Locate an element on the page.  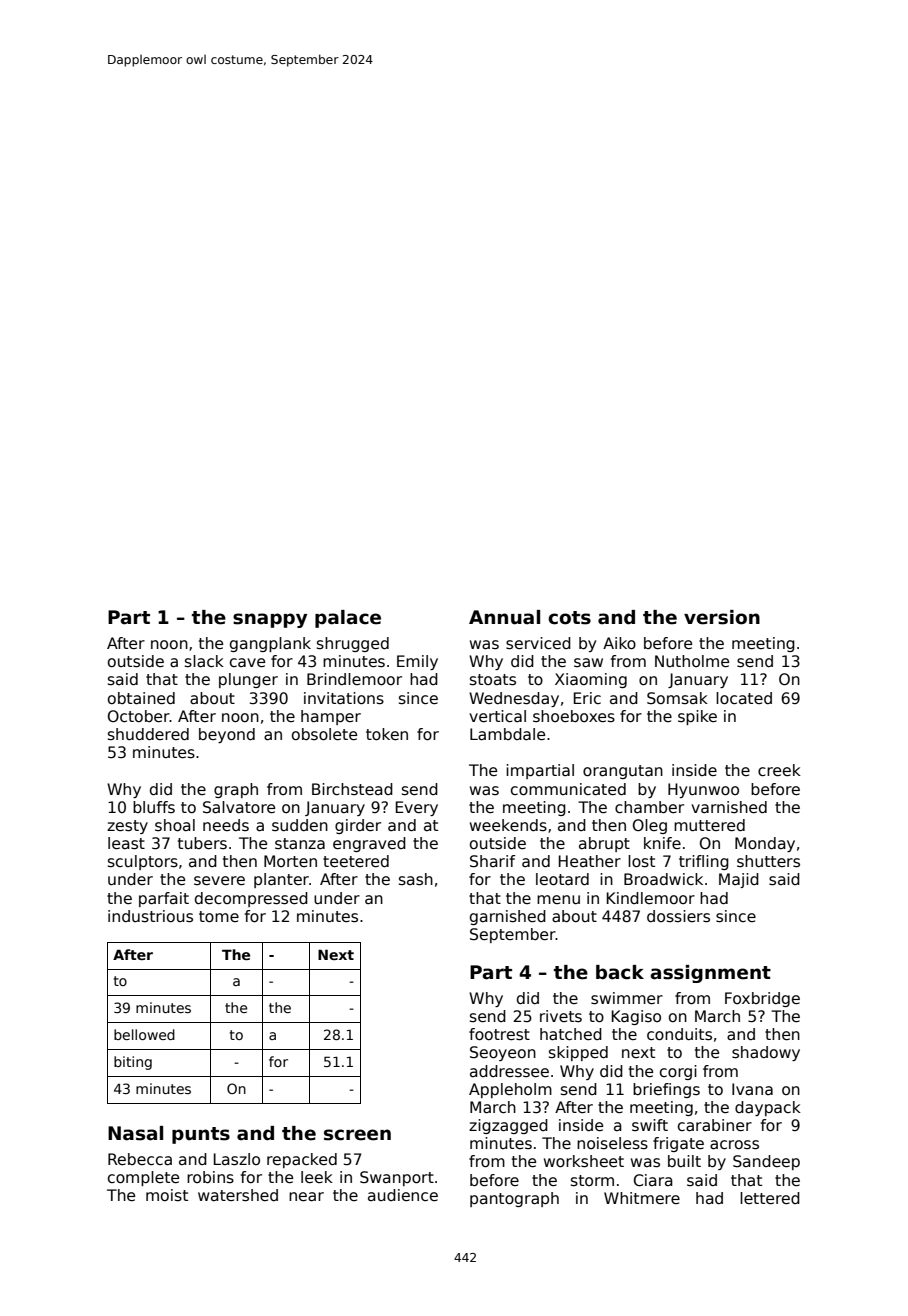
dossiers is located at coordinates (678, 916).
